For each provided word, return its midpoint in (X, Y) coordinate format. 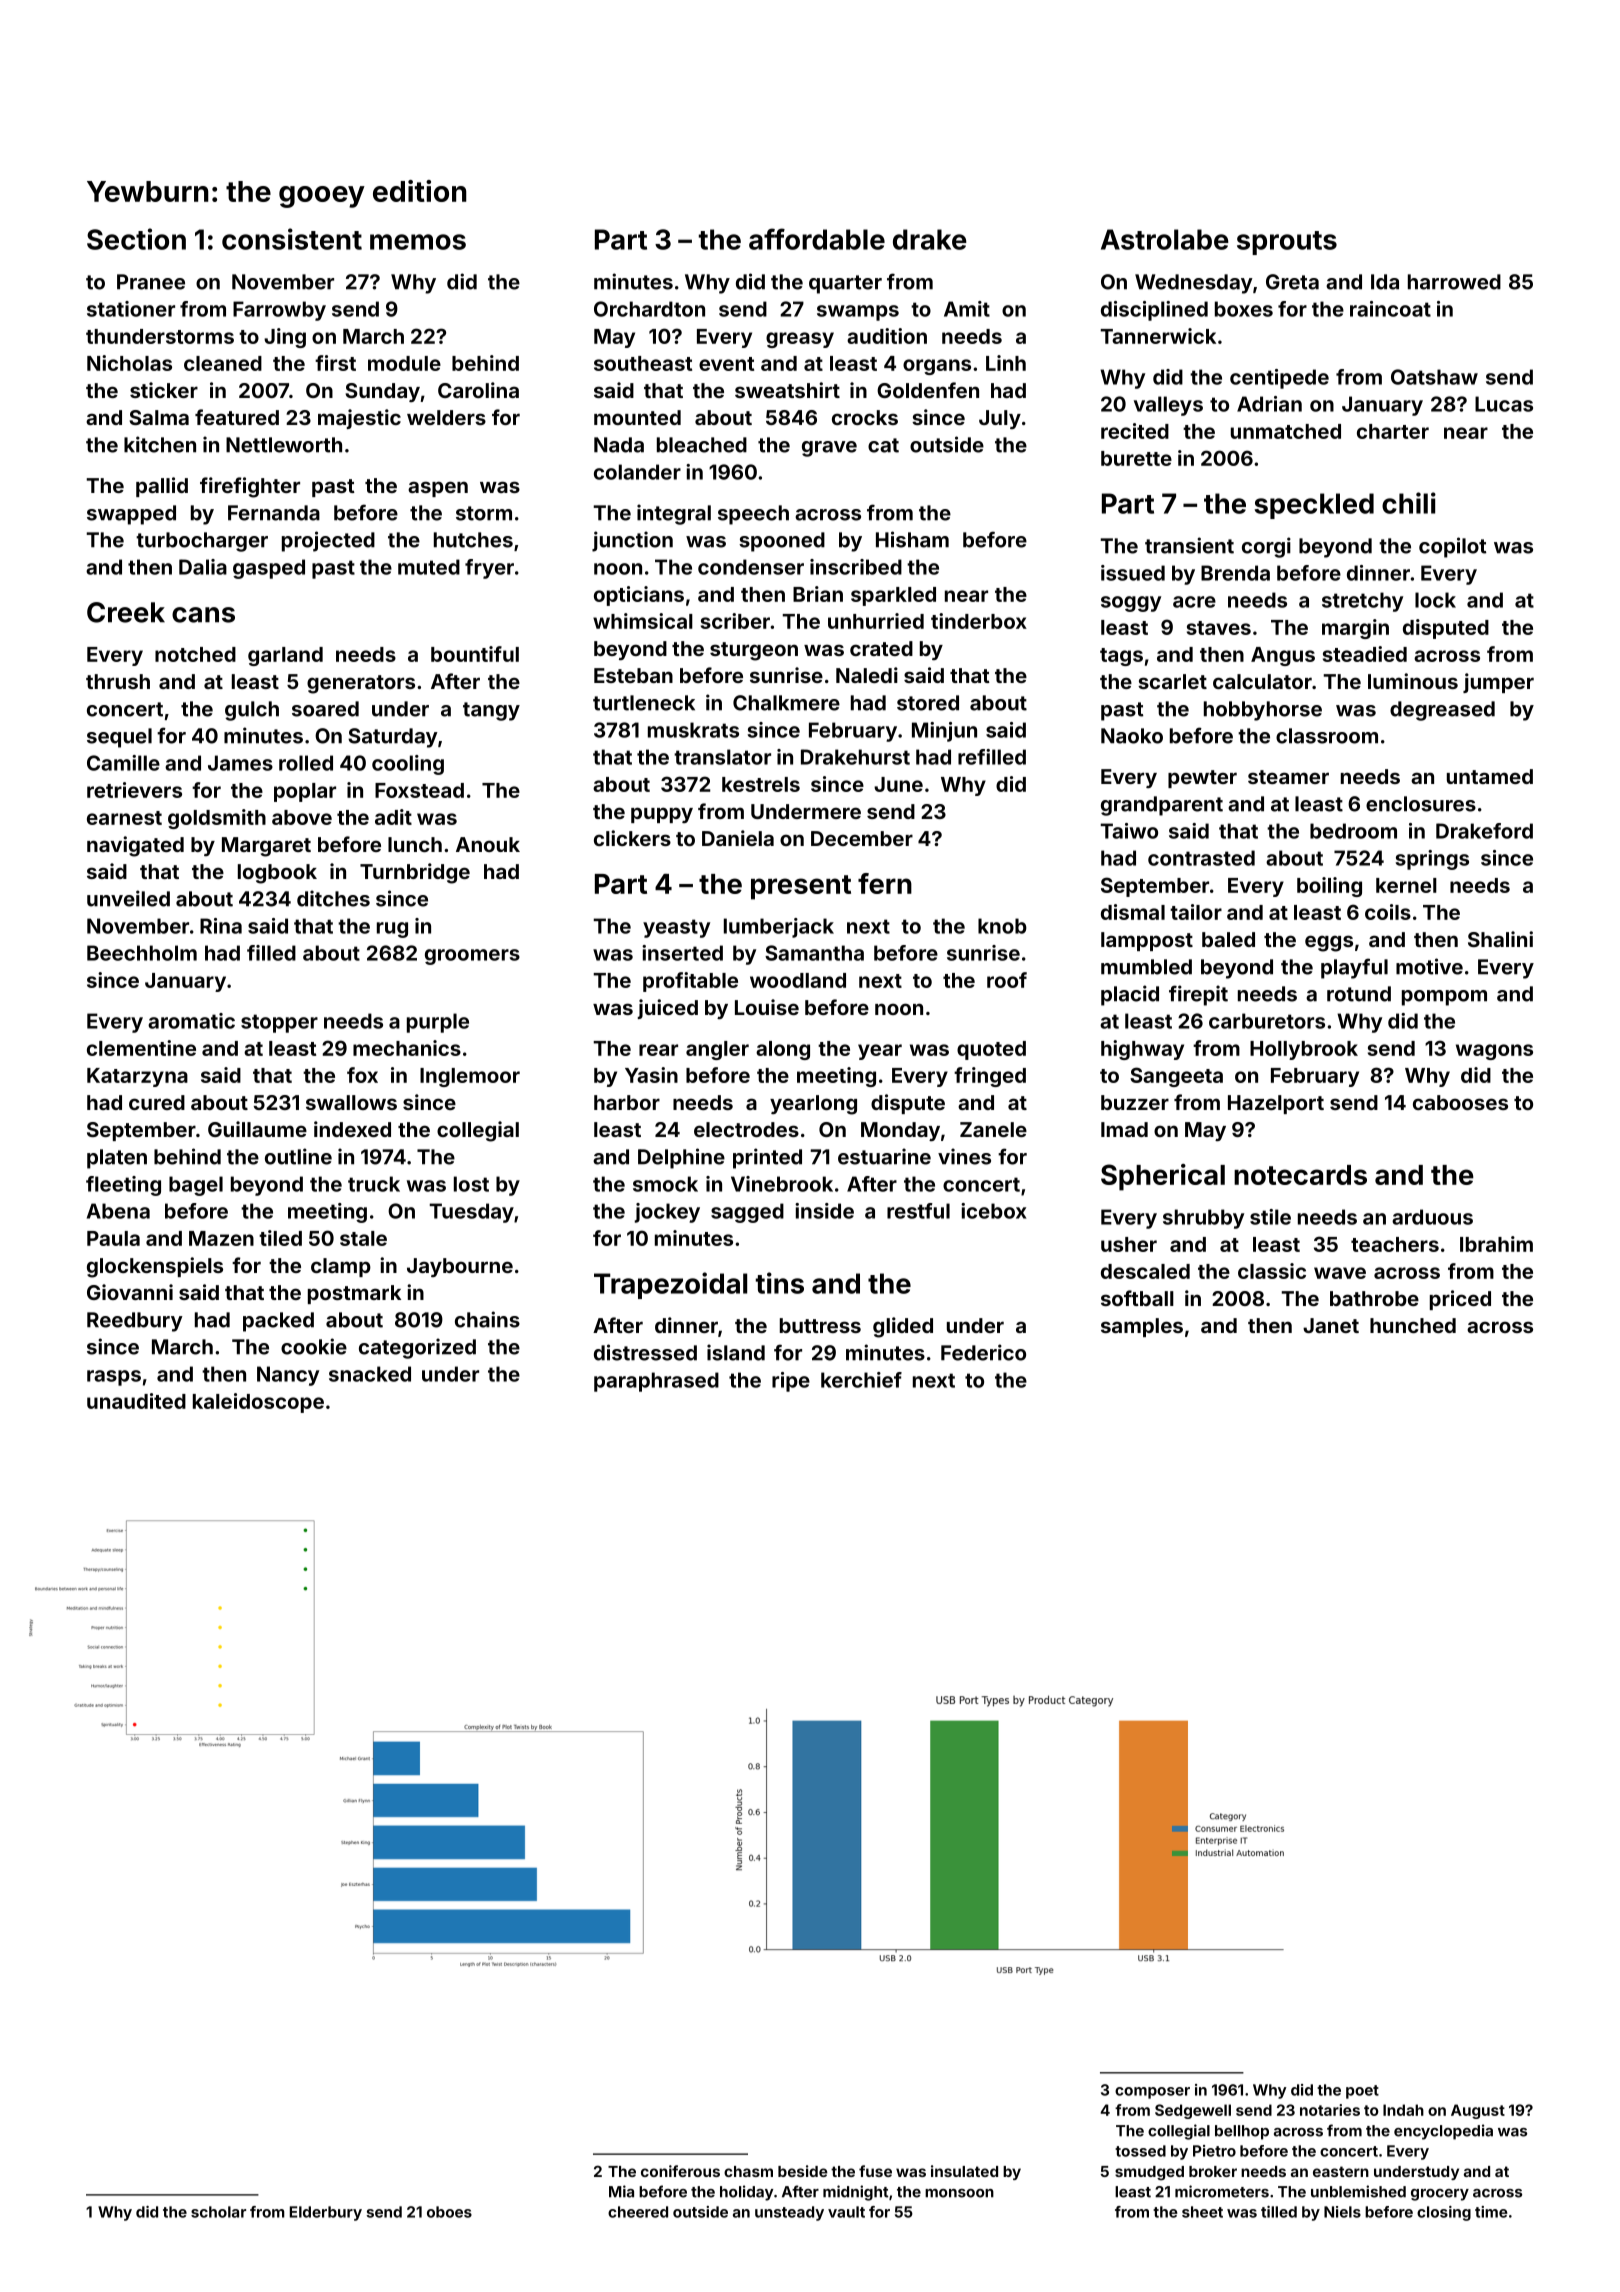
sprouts (1287, 243)
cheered (638, 2212)
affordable (817, 239)
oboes (449, 2212)
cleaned (223, 363)
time (1491, 2212)
